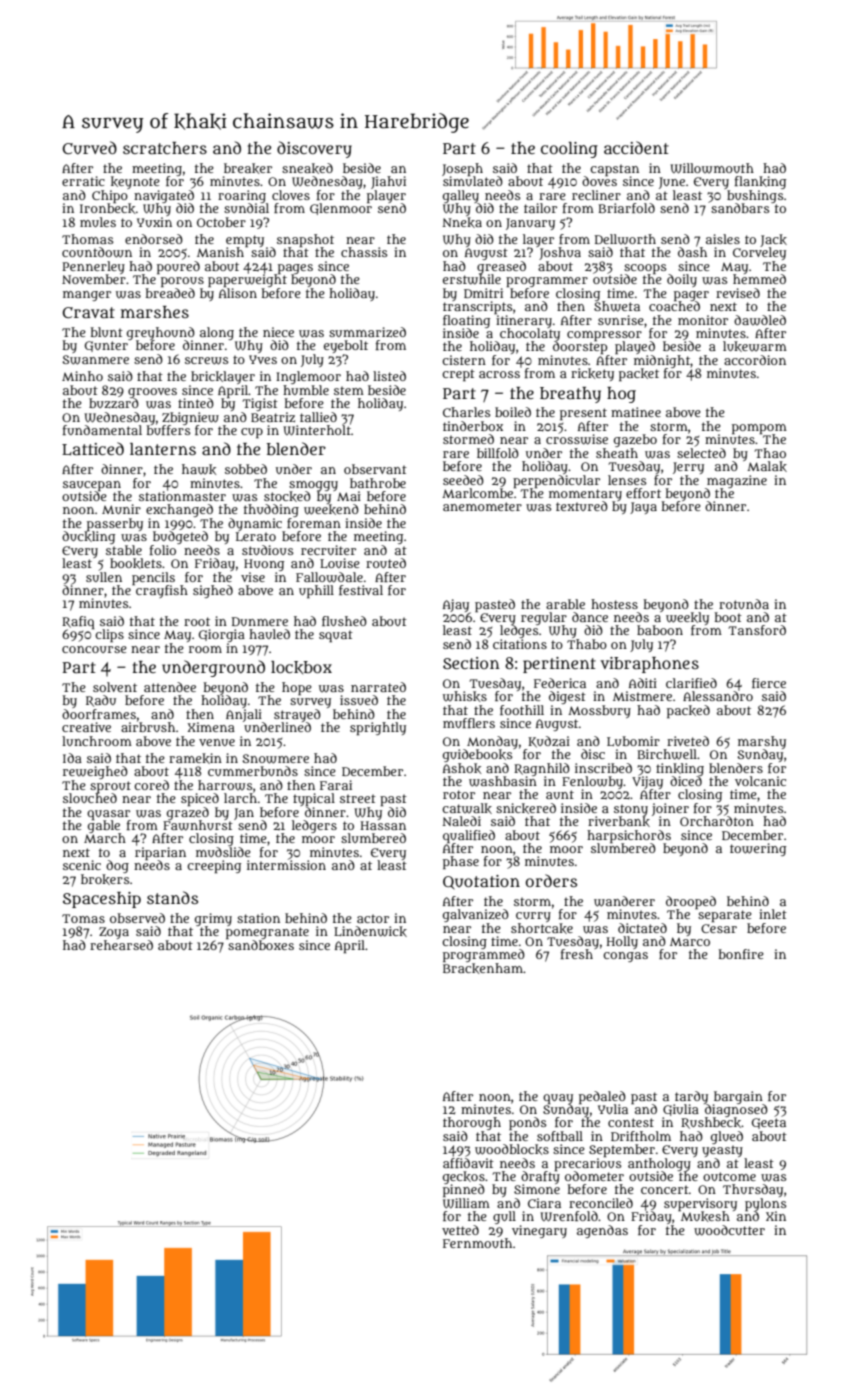 The image size is (849, 1400). I want to click on affidavit, so click(468, 1163).
